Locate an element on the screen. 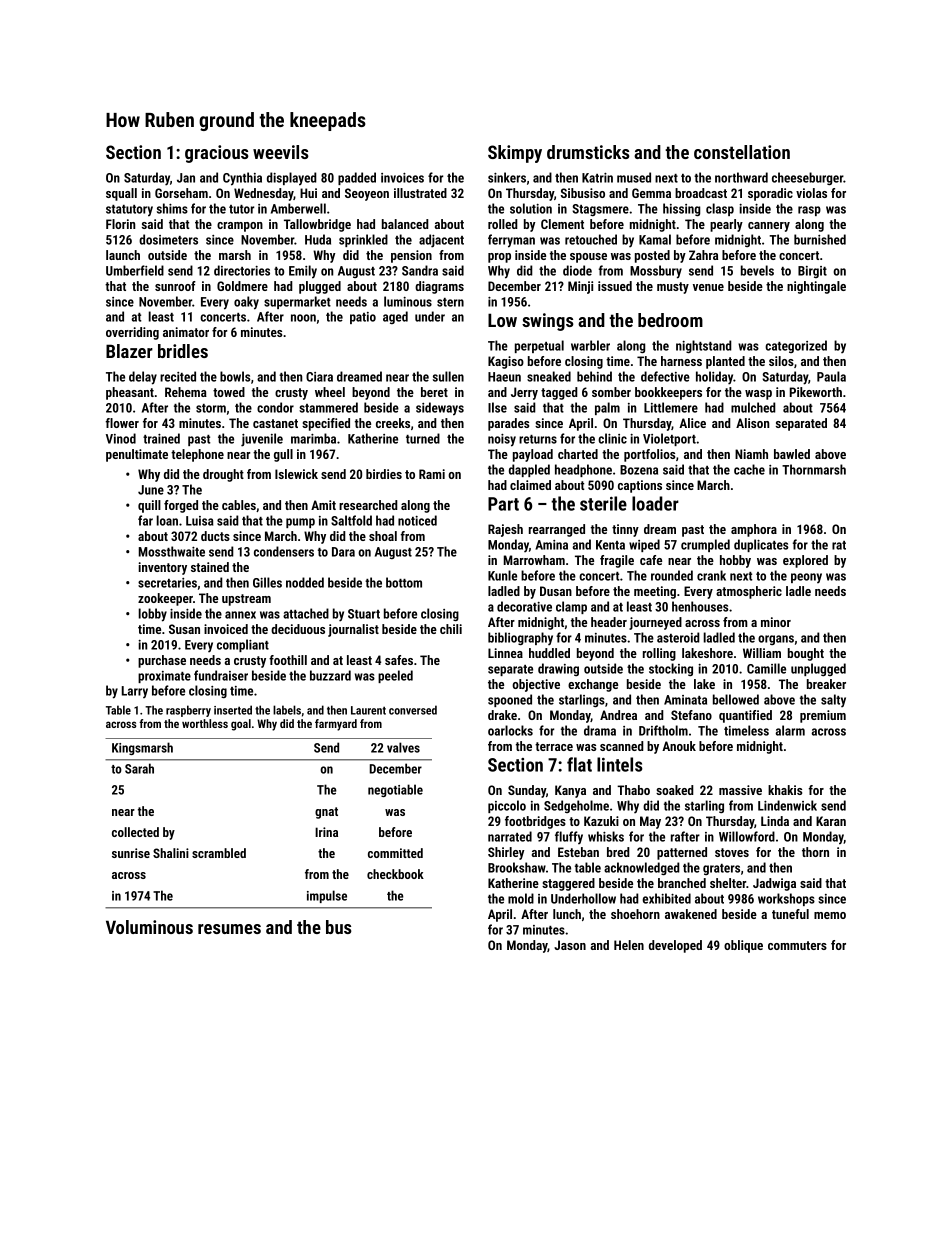  drought is located at coordinates (223, 475).
